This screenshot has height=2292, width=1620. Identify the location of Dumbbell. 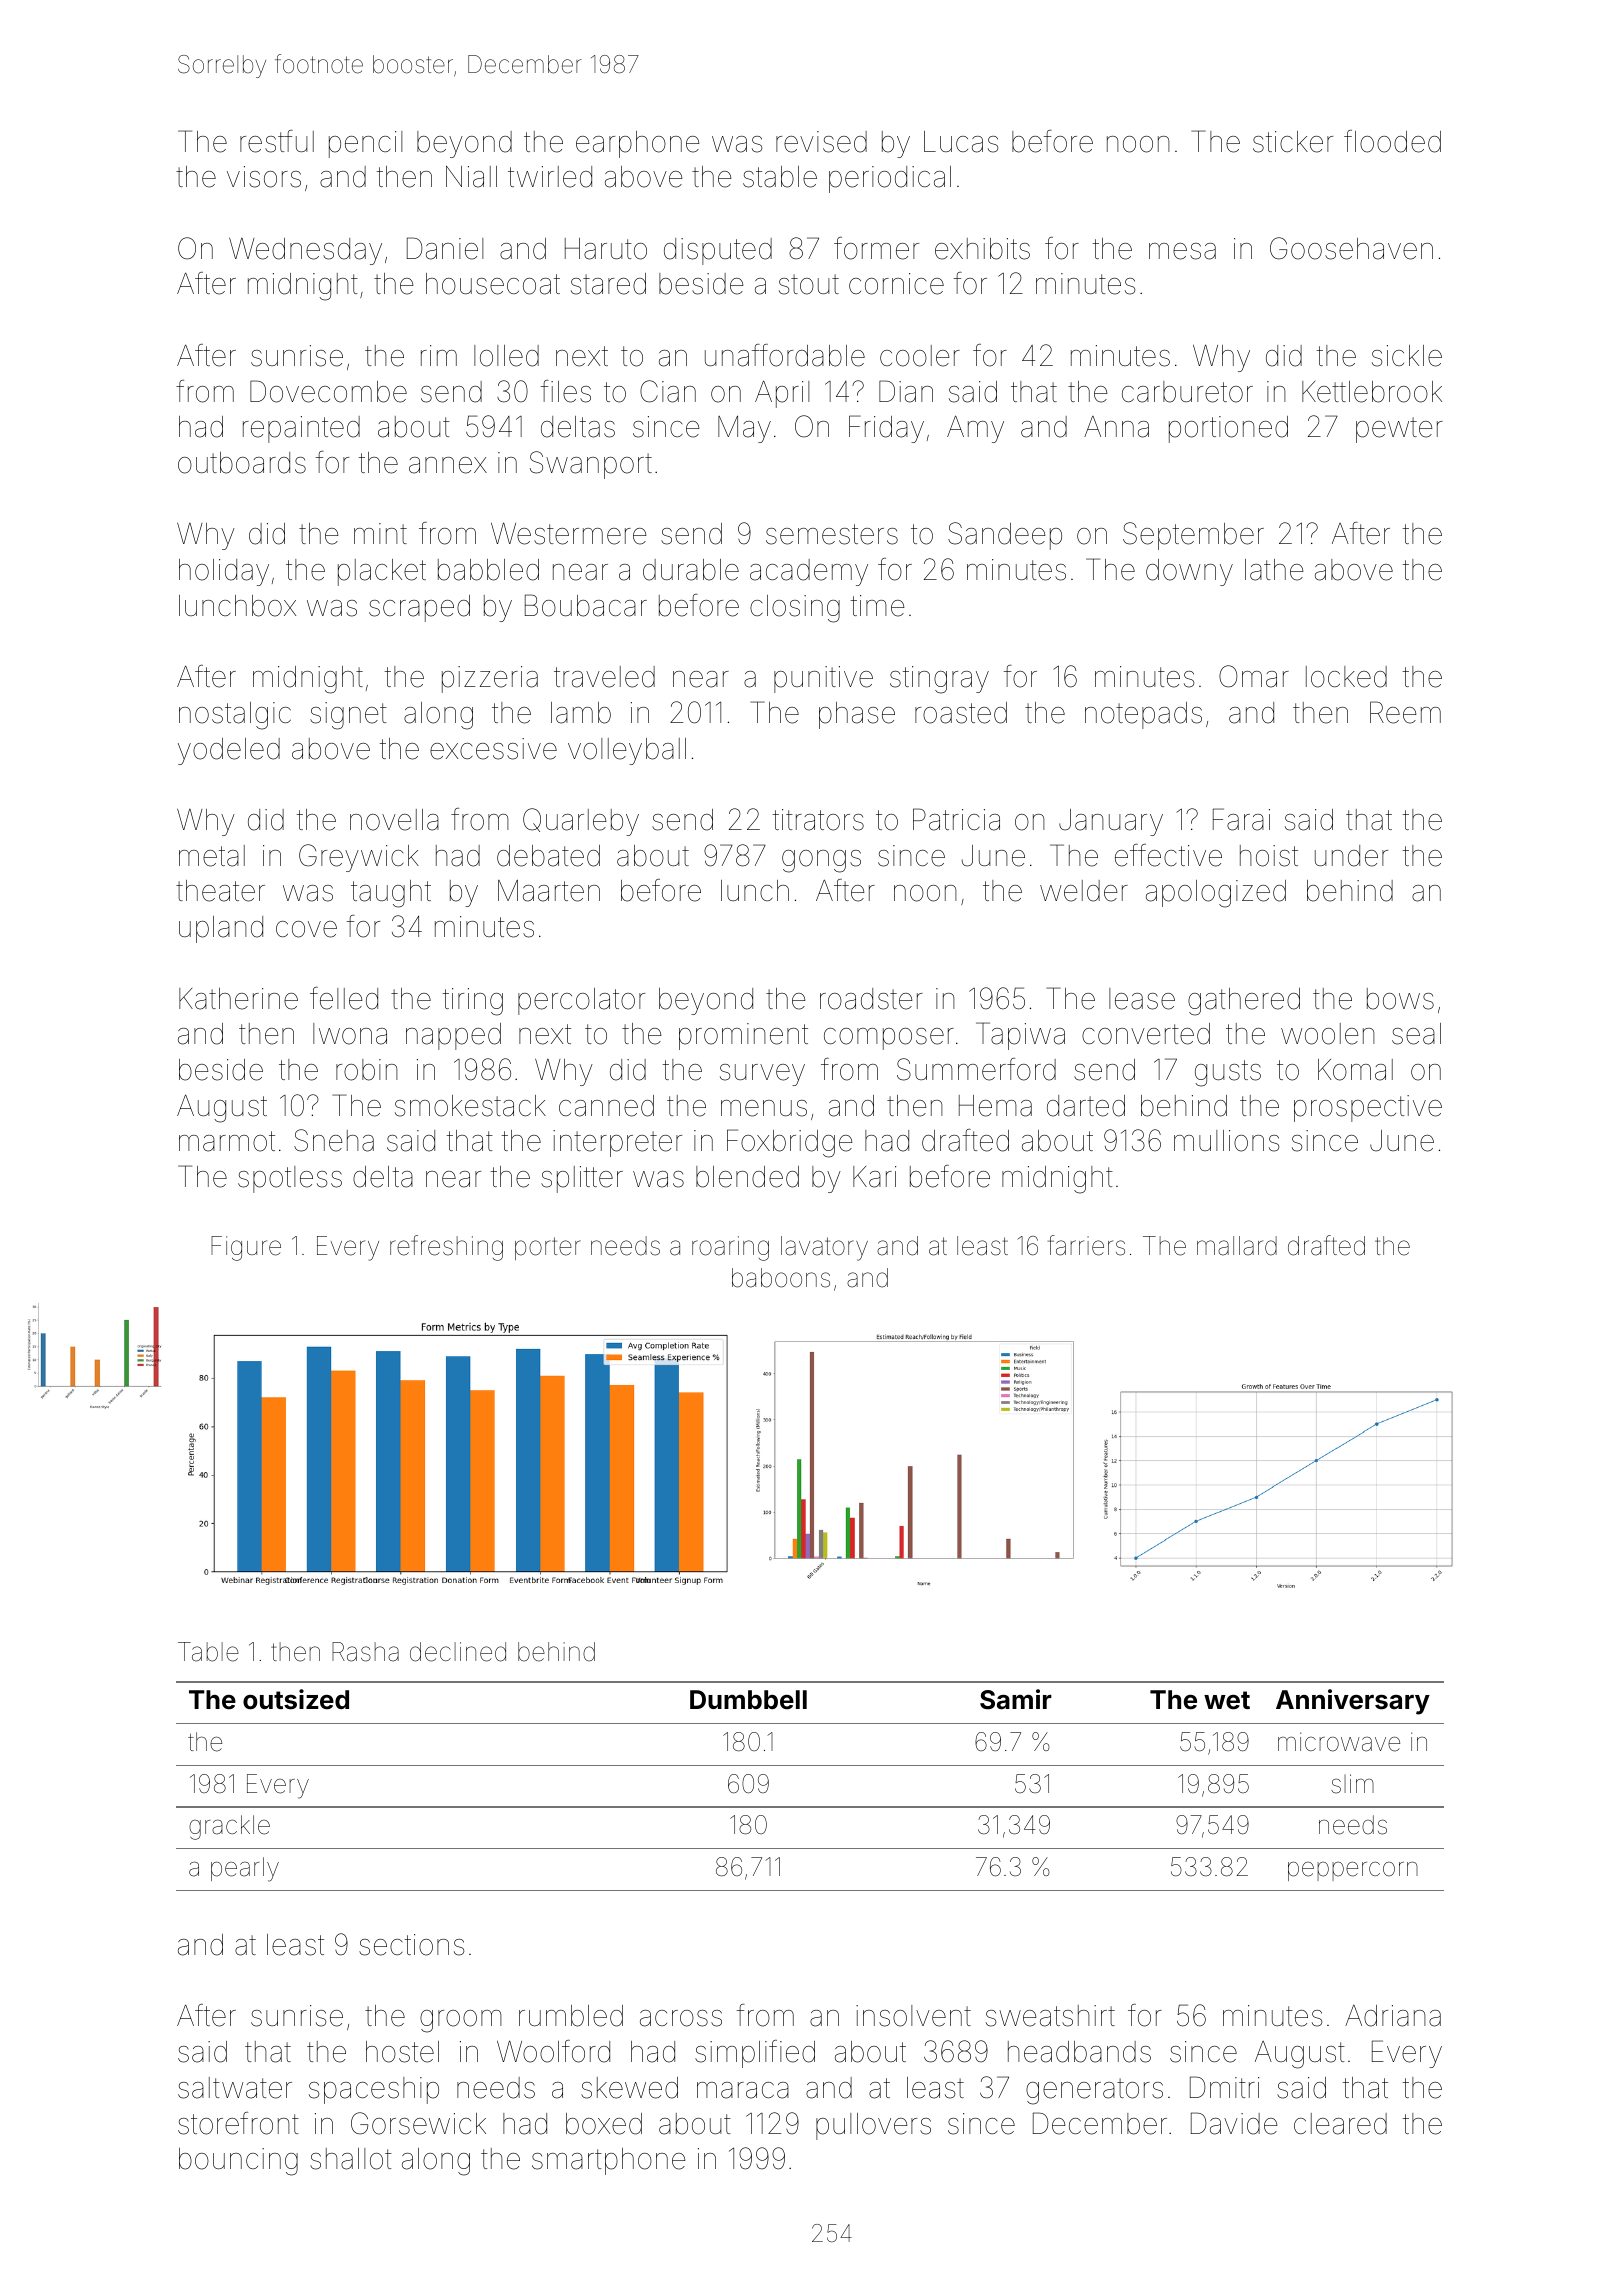
(748, 1700).
